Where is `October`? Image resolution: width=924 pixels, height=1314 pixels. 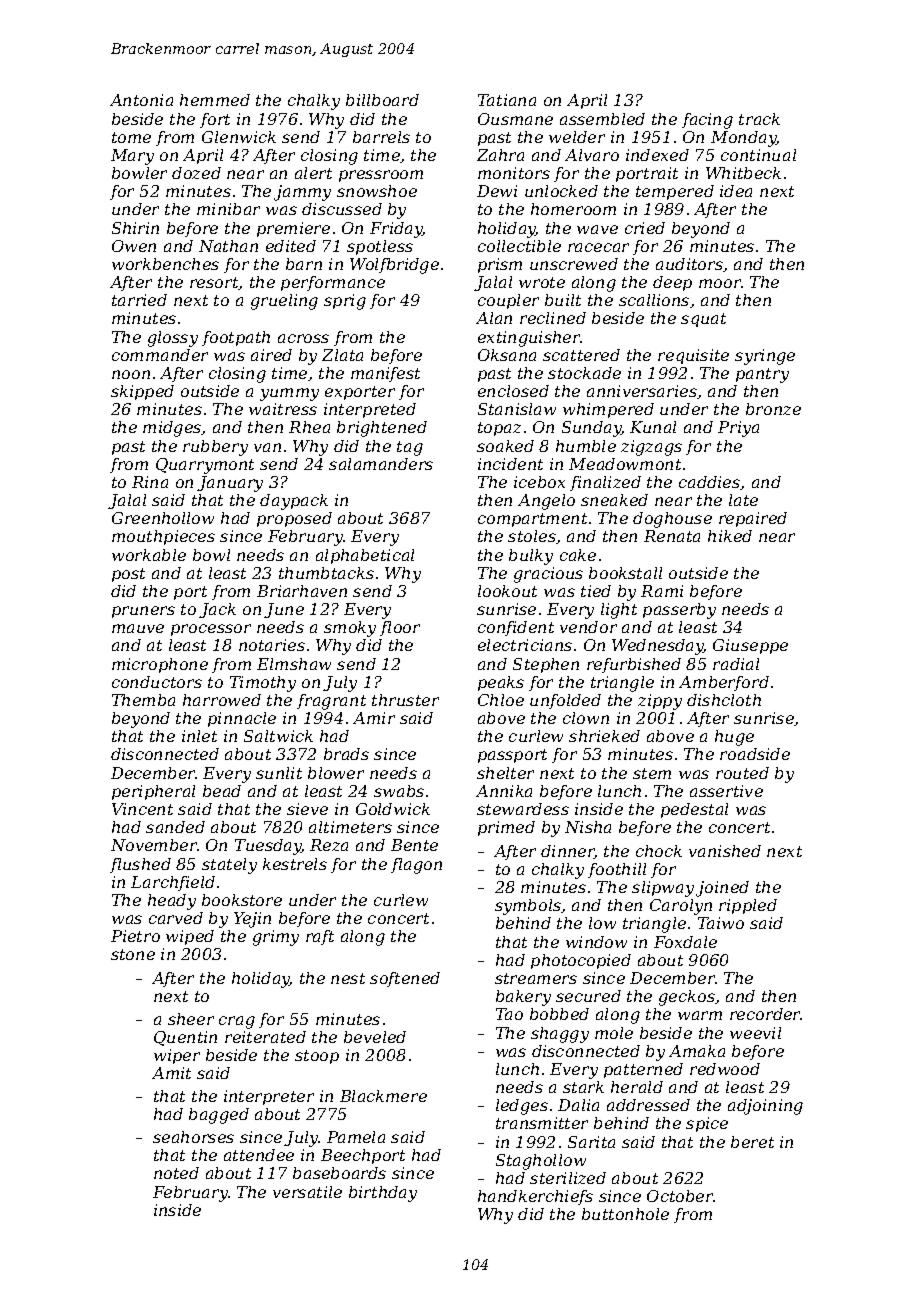
October is located at coordinates (680, 1196).
